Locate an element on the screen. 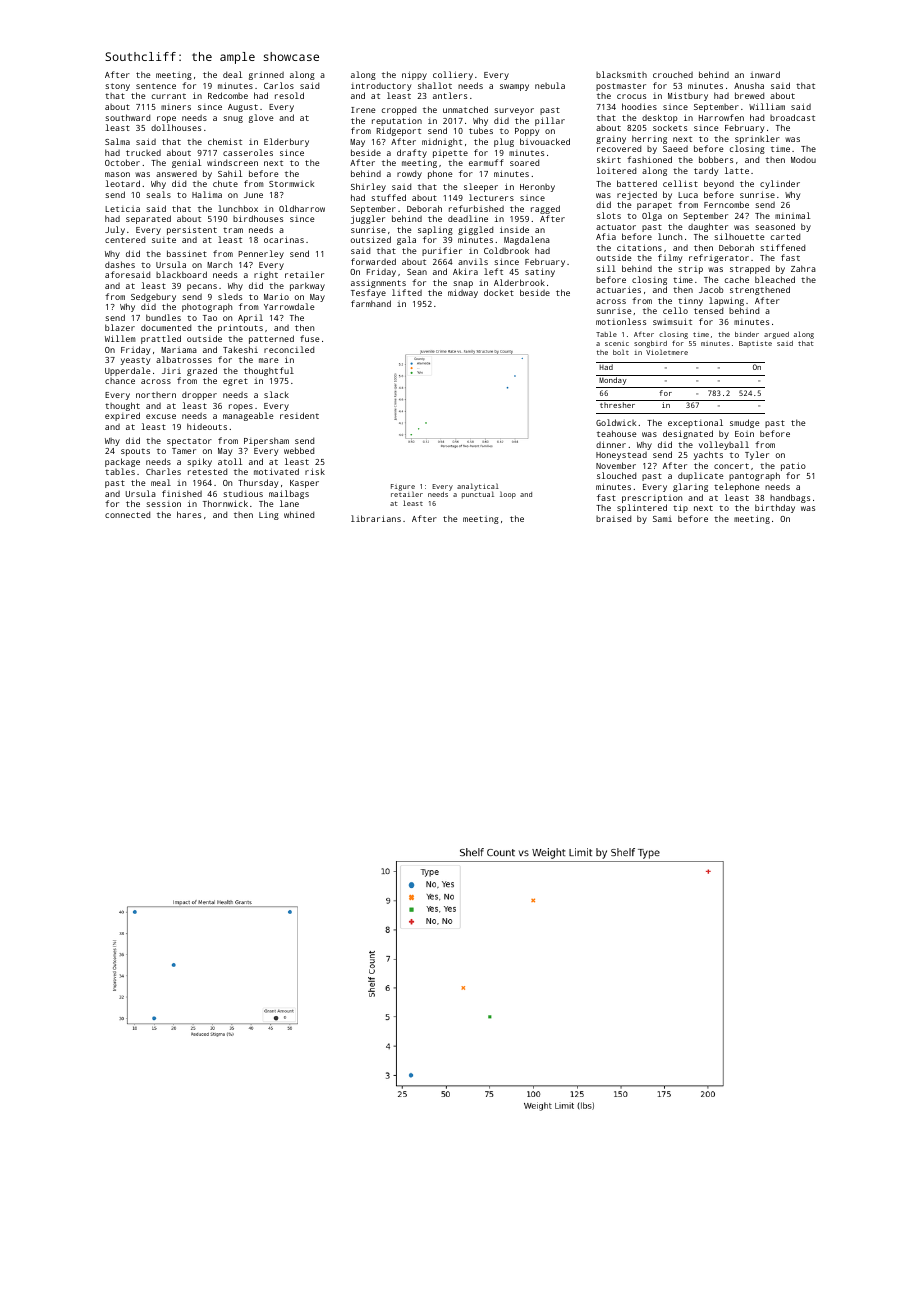  antlers is located at coordinates (450, 95).
